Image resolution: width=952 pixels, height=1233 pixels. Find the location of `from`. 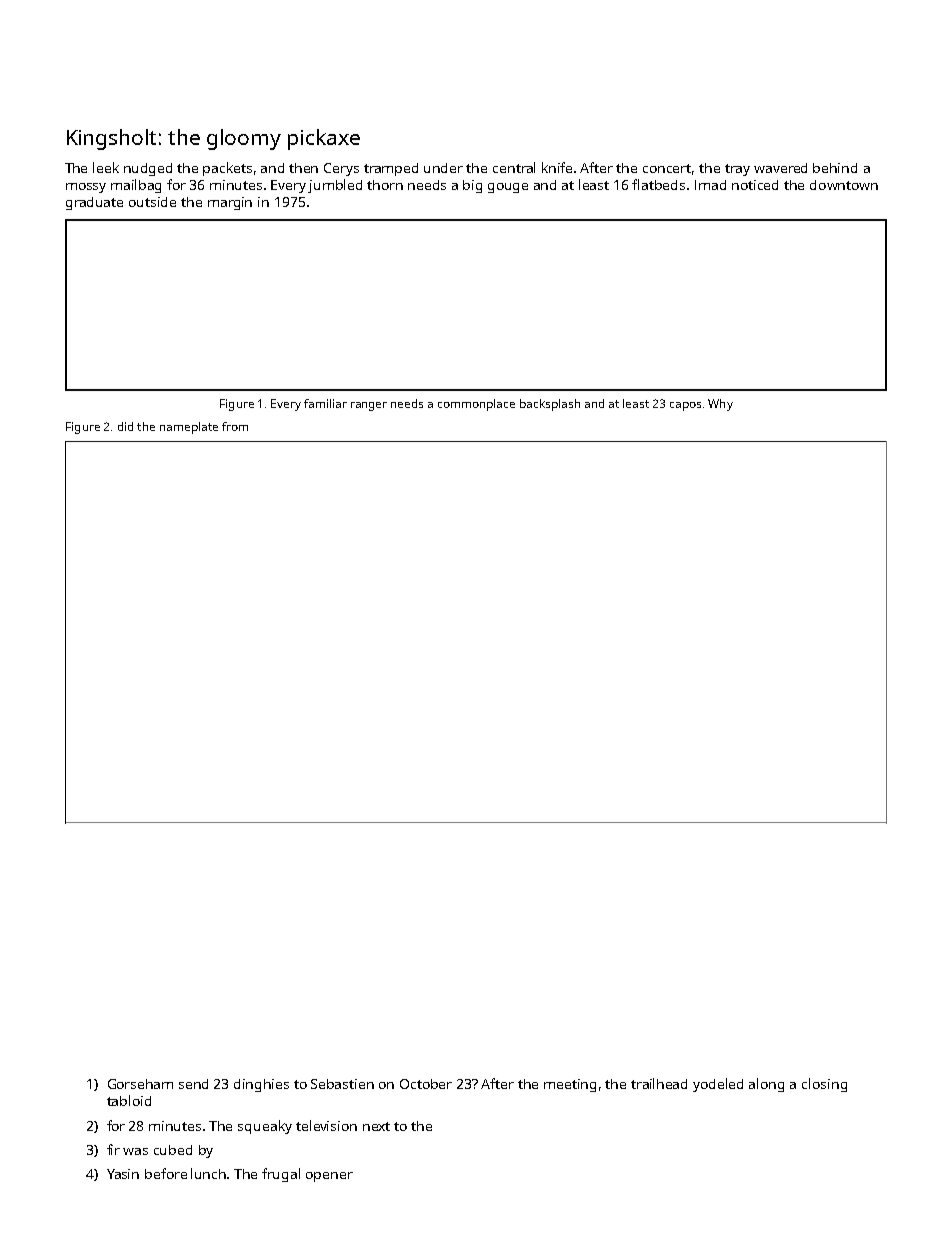

from is located at coordinates (235, 426).
